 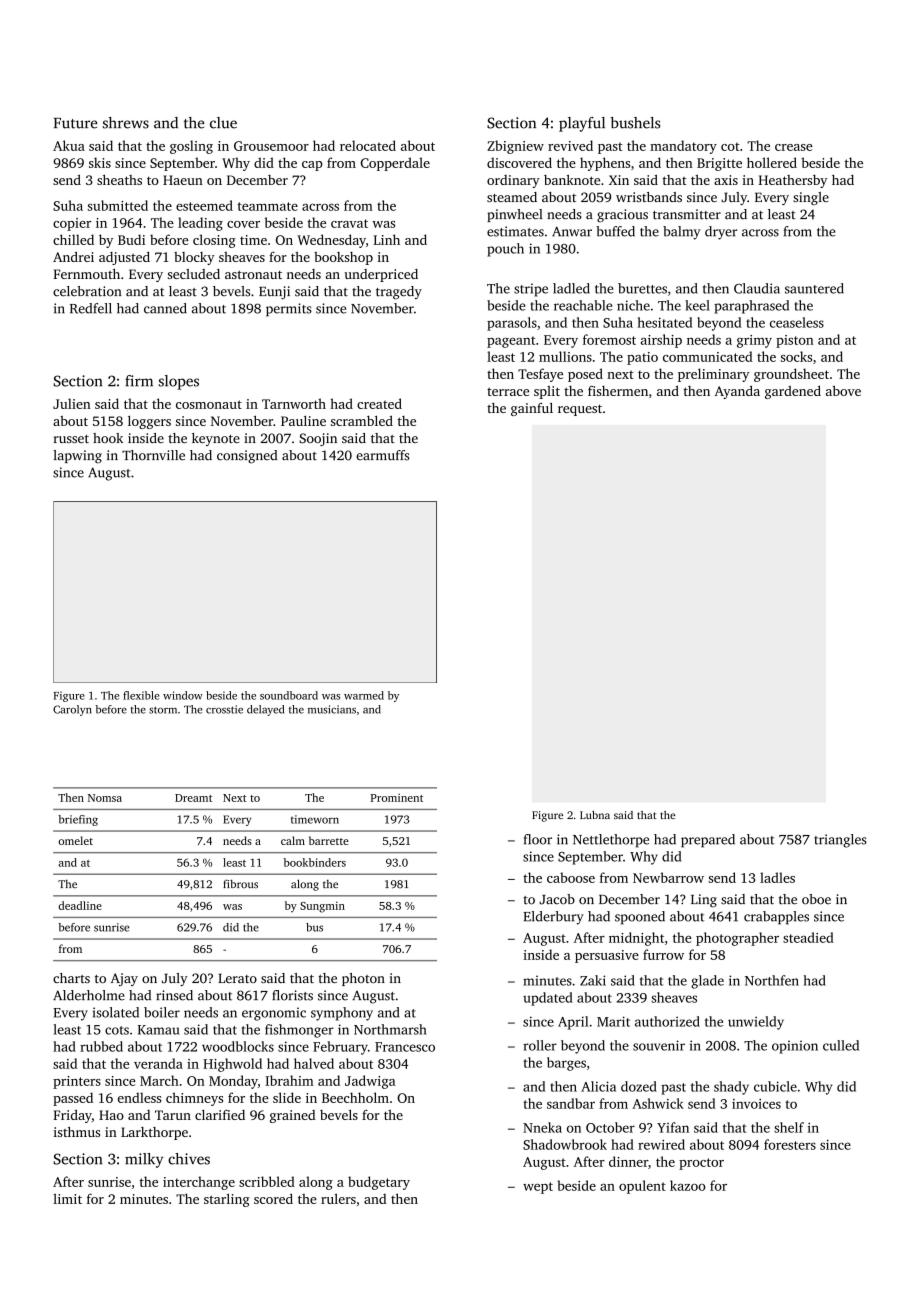 I want to click on pouch, so click(x=505, y=250).
